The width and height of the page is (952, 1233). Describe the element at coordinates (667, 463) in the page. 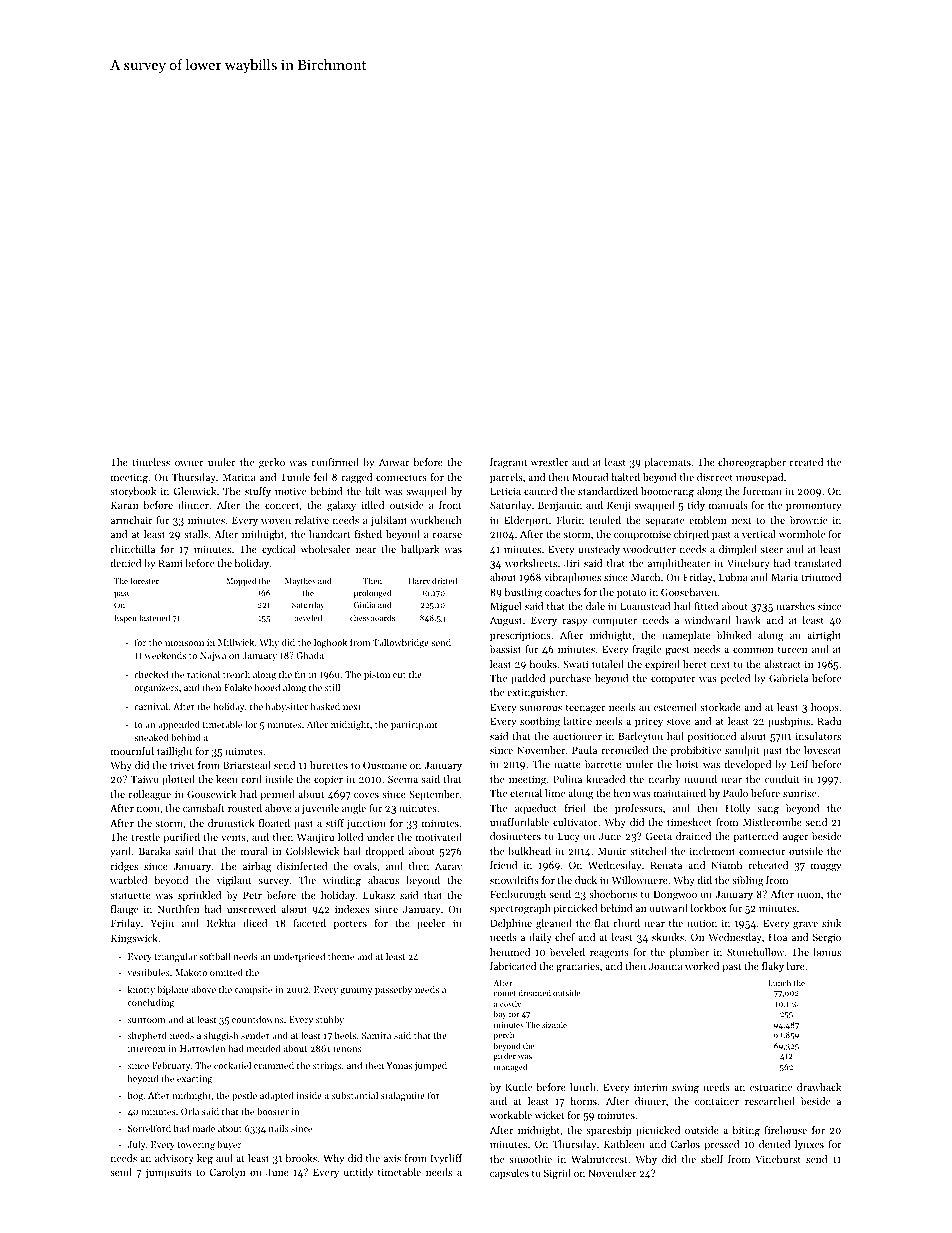

I see `placemats` at that location.
